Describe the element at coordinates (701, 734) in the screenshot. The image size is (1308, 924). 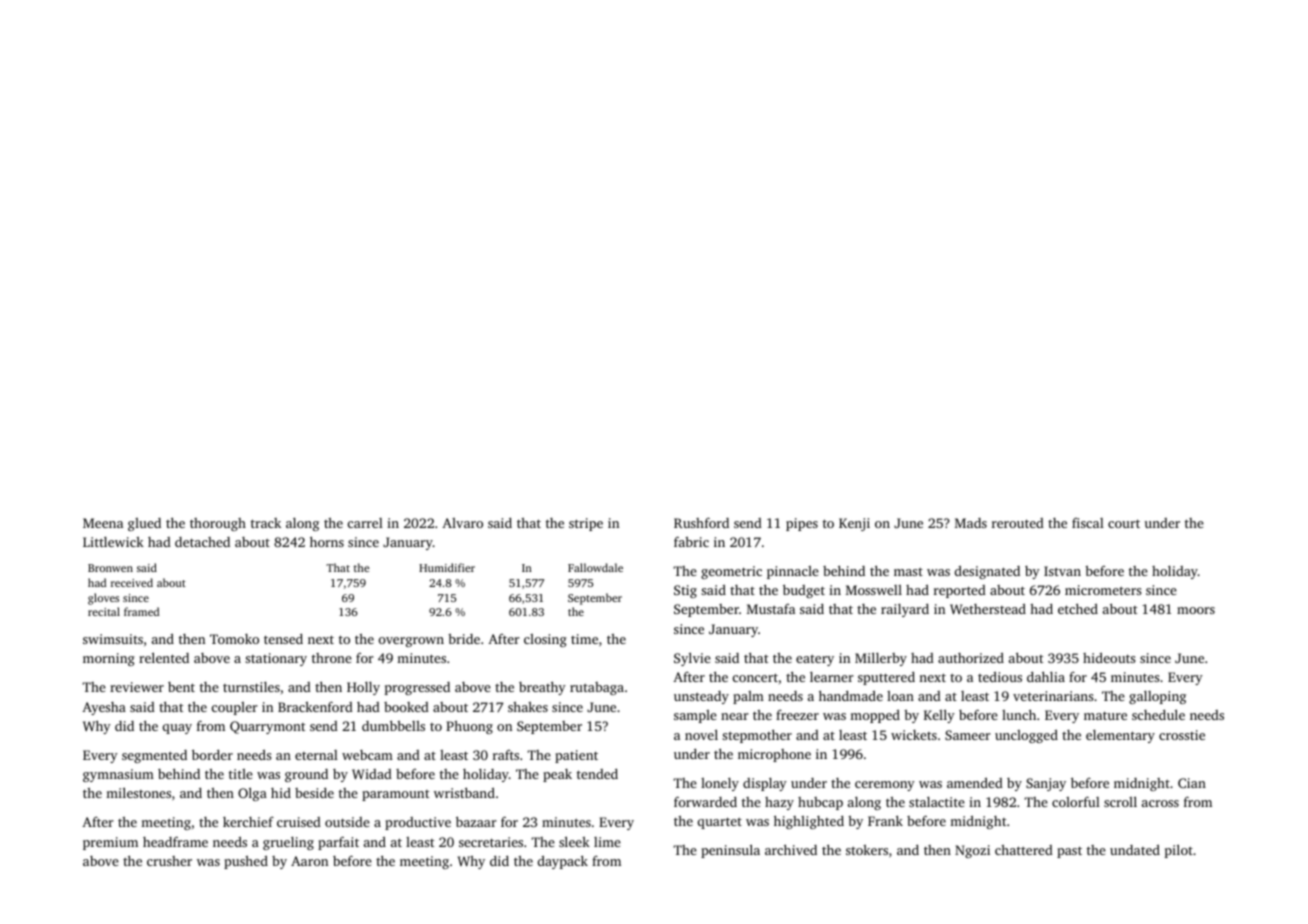
I see `novel` at that location.
